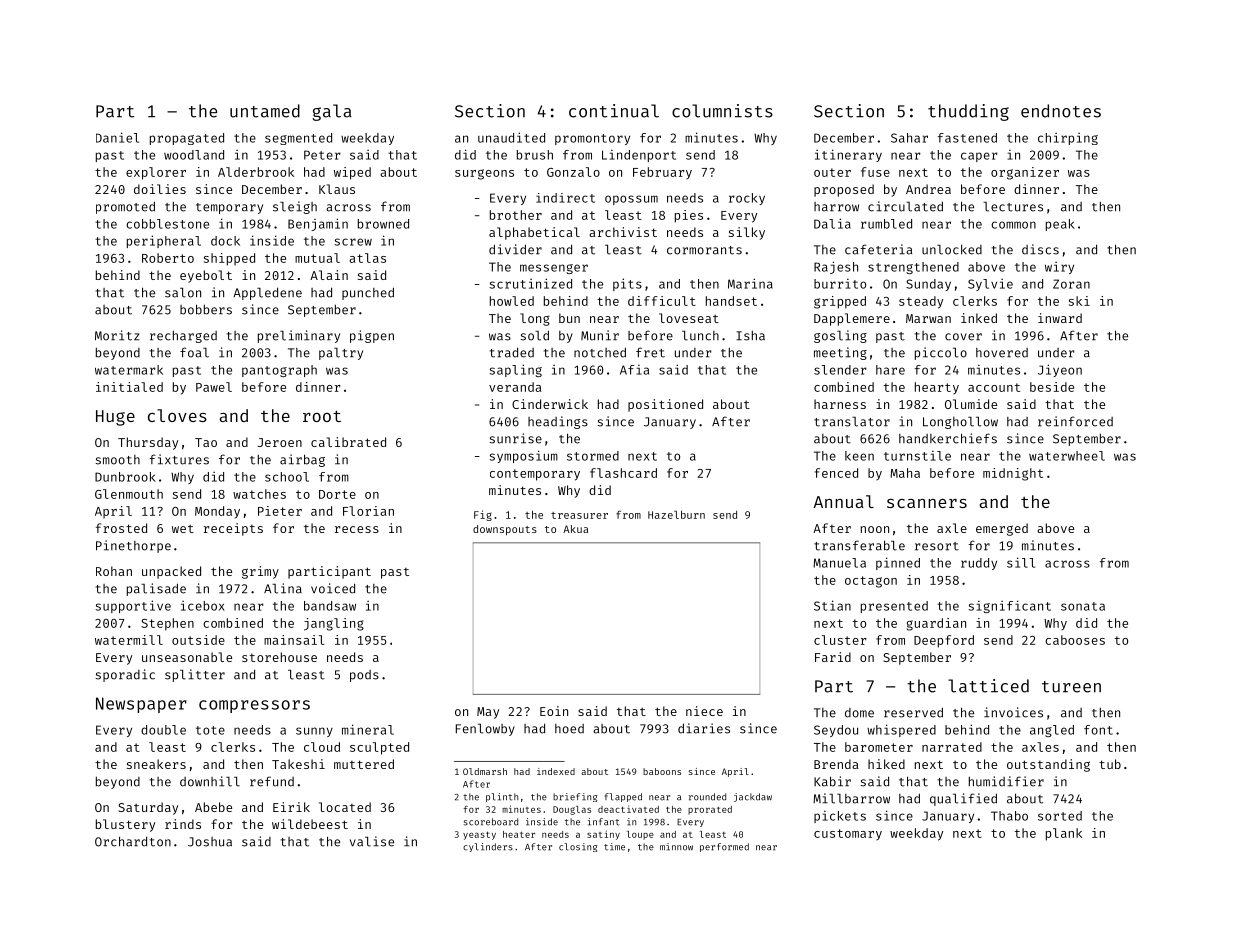 This screenshot has height=952, width=1233. I want to click on harness, so click(840, 404).
